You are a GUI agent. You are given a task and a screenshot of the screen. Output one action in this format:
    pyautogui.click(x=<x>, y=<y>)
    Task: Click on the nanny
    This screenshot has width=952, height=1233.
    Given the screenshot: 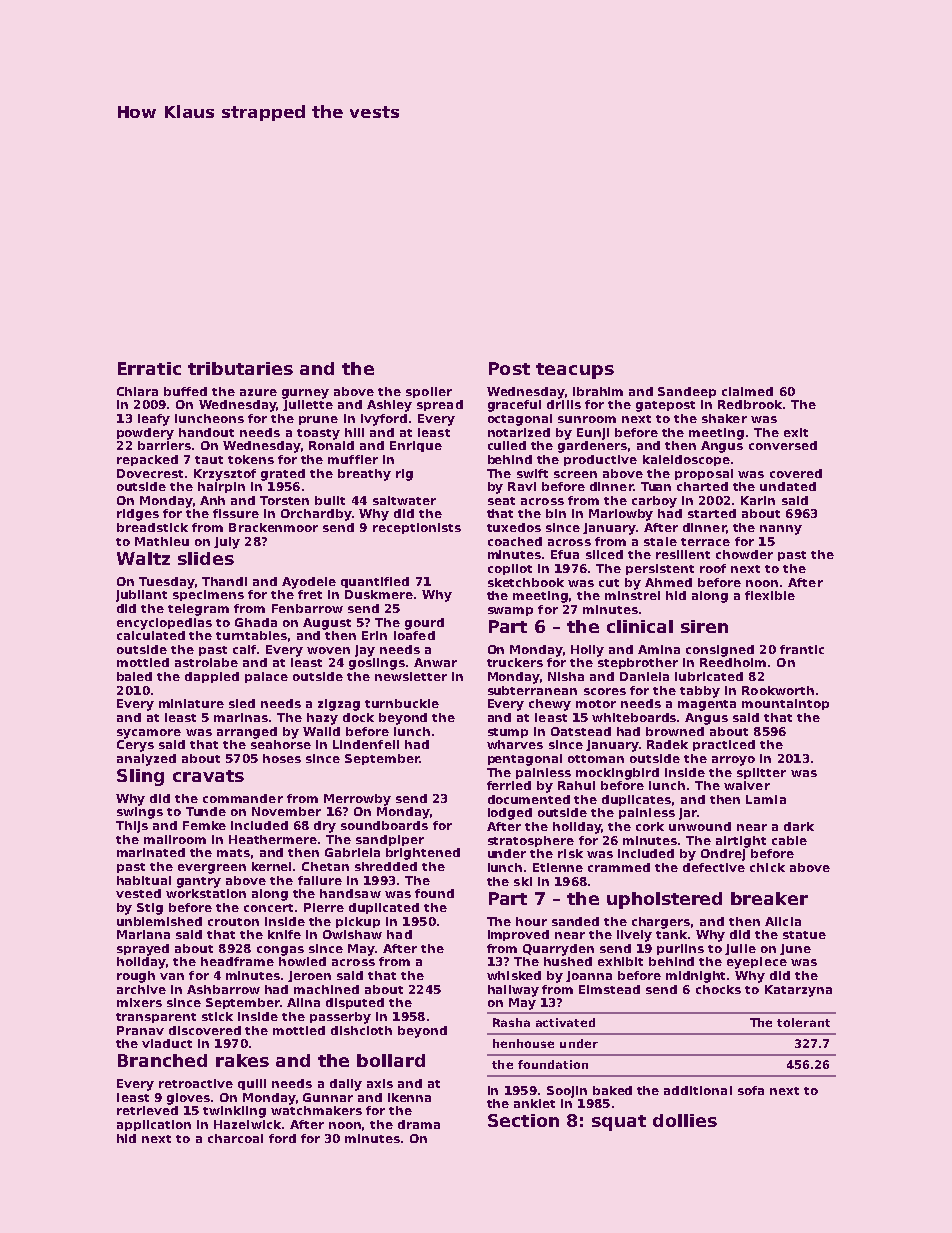 What is the action you would take?
    pyautogui.click(x=781, y=530)
